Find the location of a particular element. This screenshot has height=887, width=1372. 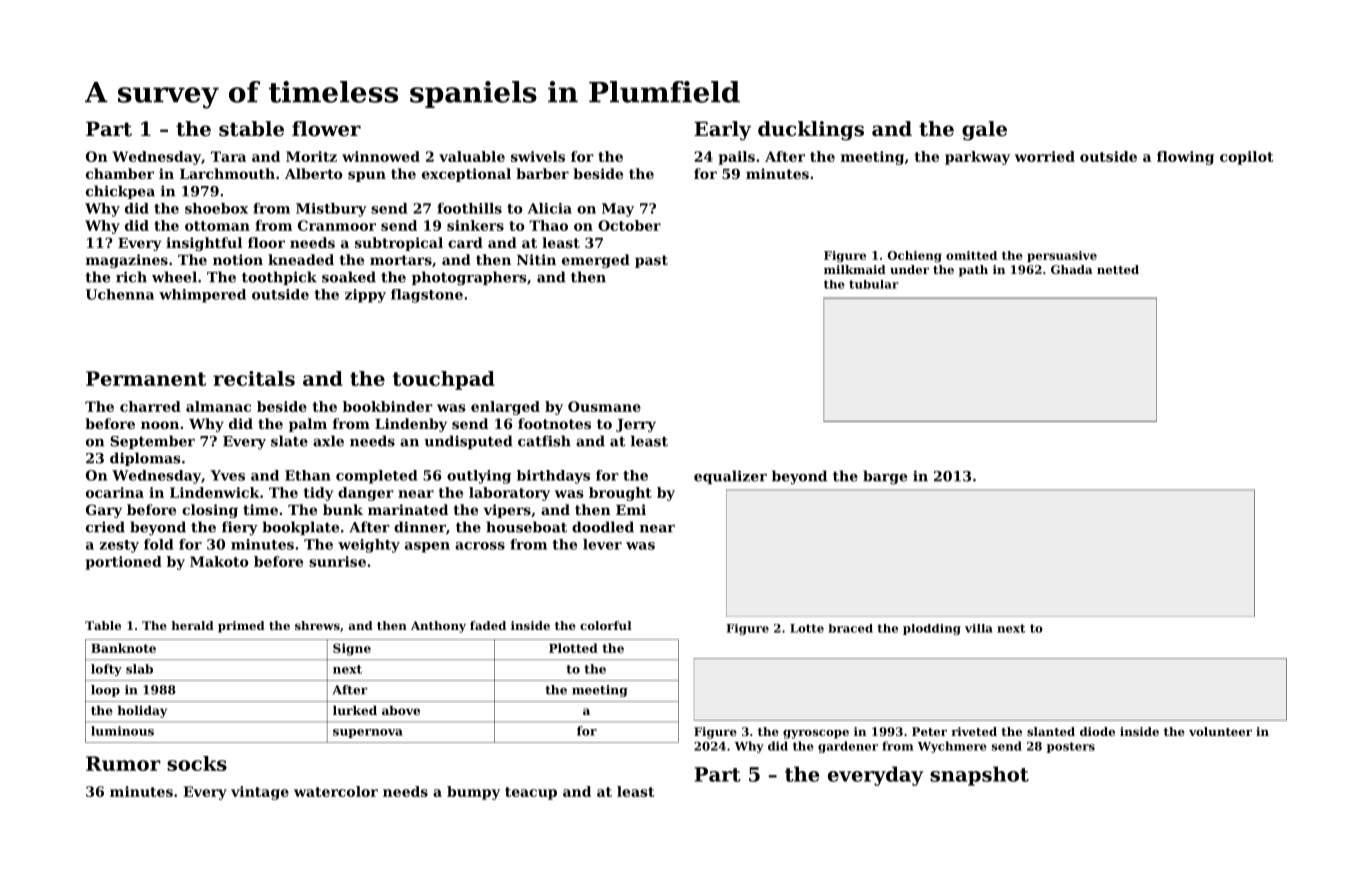

copilot is located at coordinates (1247, 158).
